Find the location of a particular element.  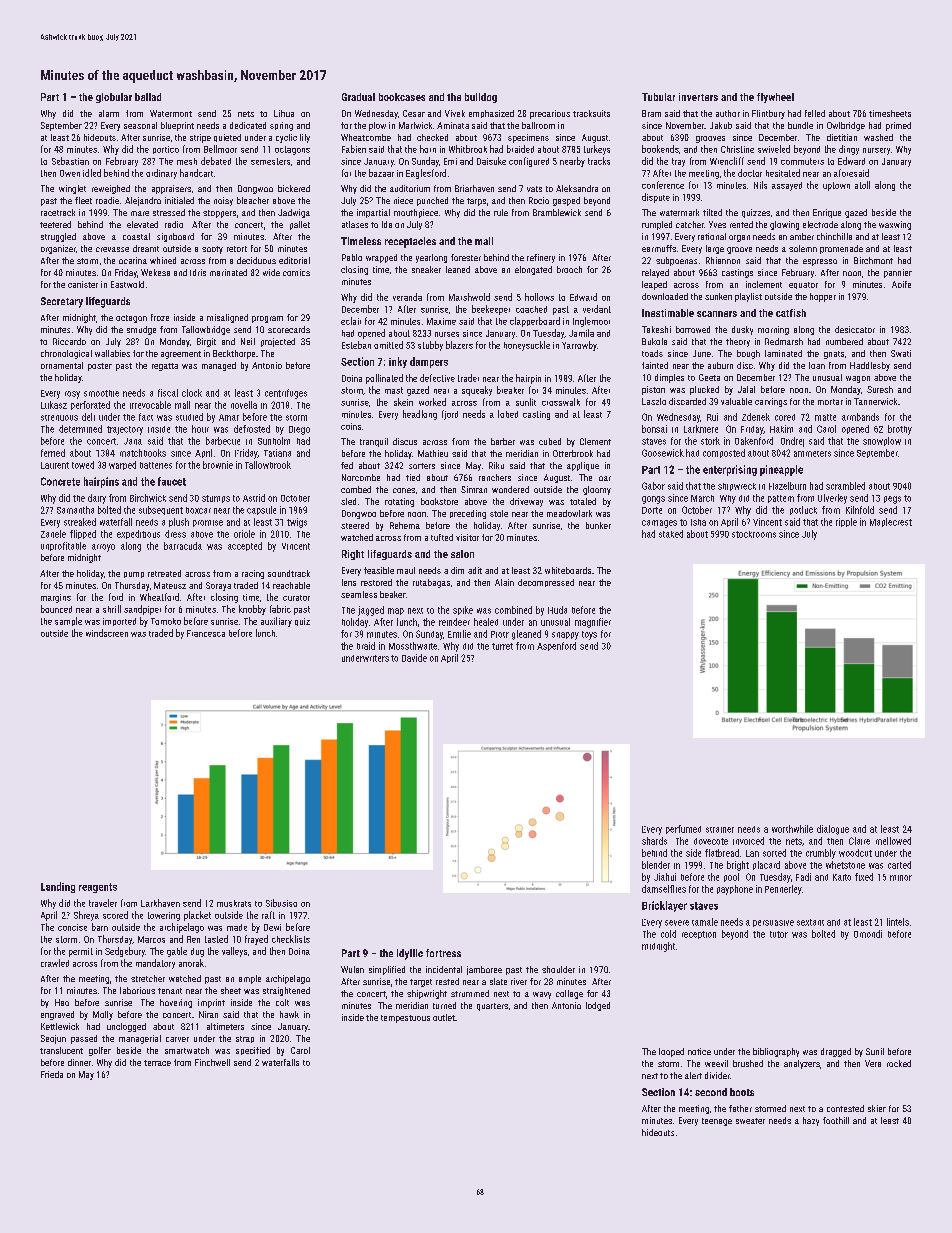

blender is located at coordinates (656, 865).
